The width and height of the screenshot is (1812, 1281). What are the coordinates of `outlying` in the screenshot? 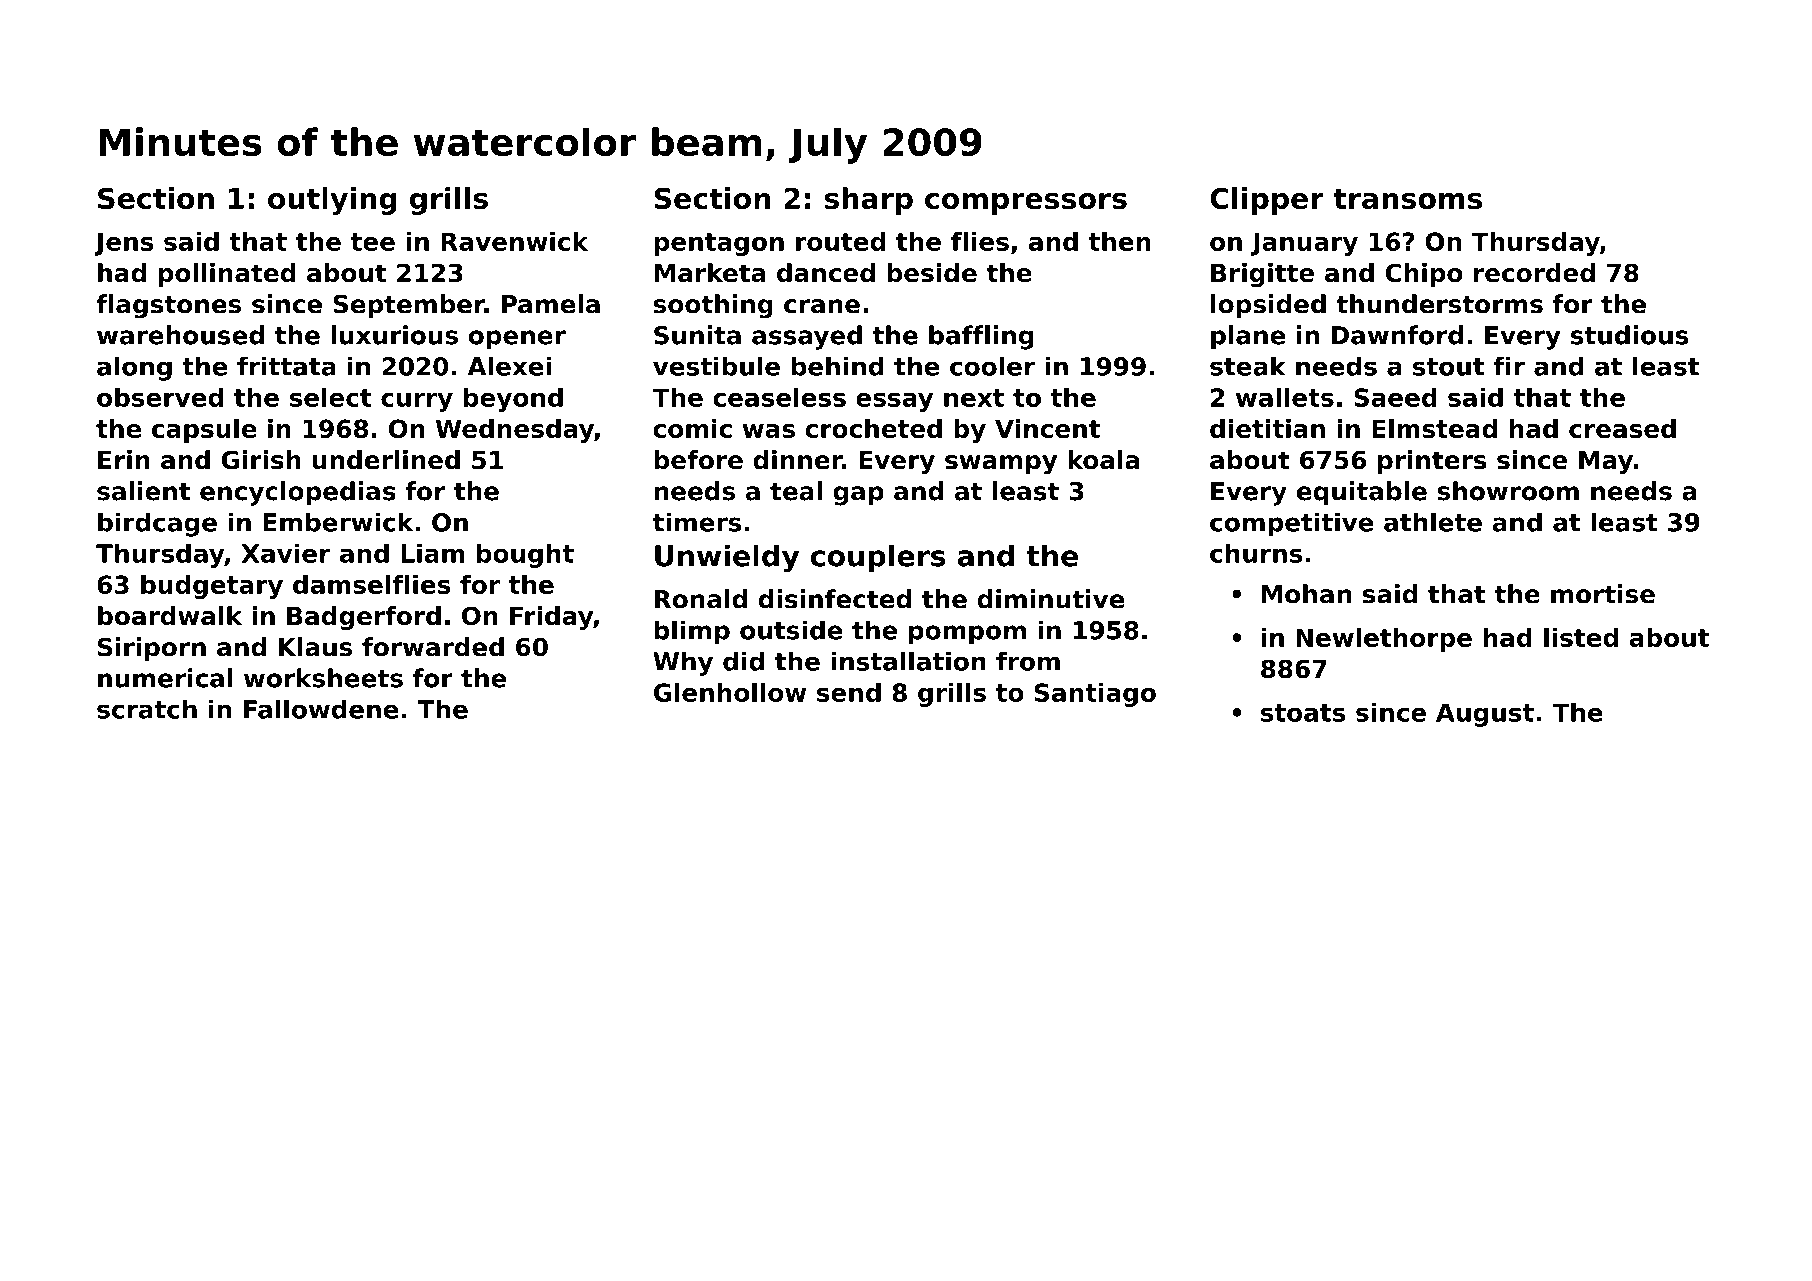 It's located at (332, 201).
